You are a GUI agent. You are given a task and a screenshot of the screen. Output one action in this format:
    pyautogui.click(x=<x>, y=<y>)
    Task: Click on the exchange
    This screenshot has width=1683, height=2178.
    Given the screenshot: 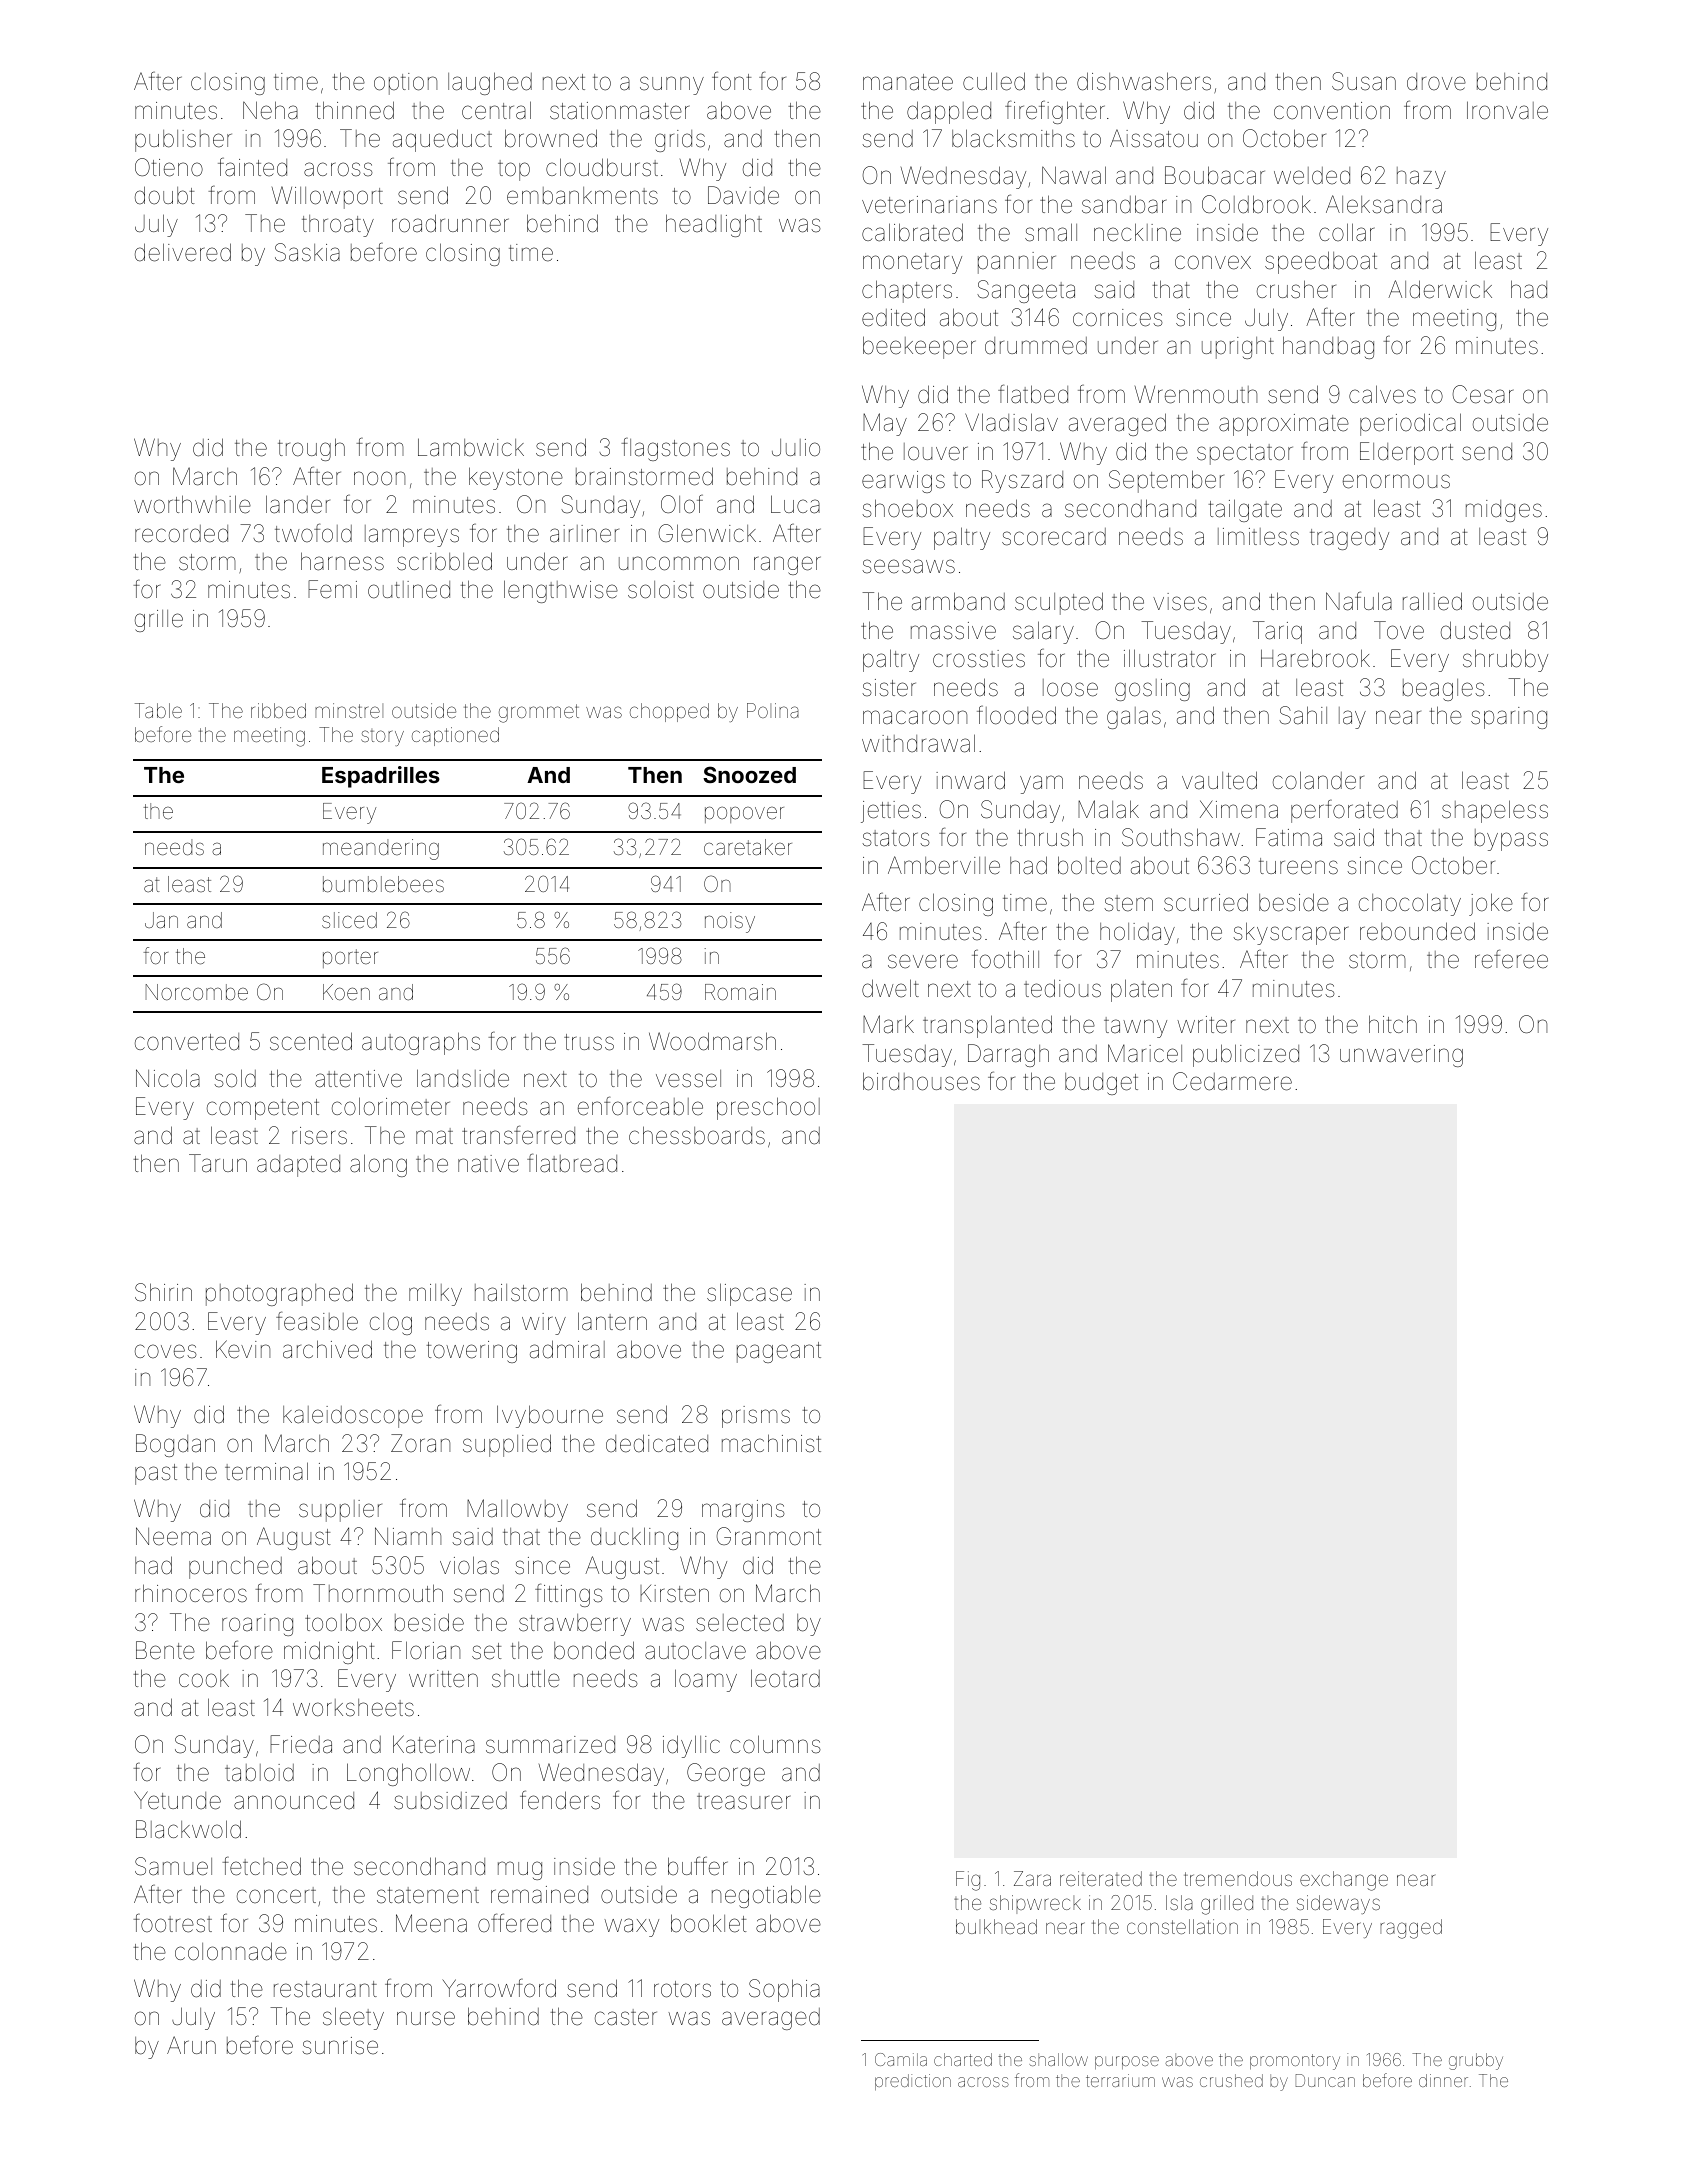 What is the action you would take?
    pyautogui.click(x=1344, y=1881)
